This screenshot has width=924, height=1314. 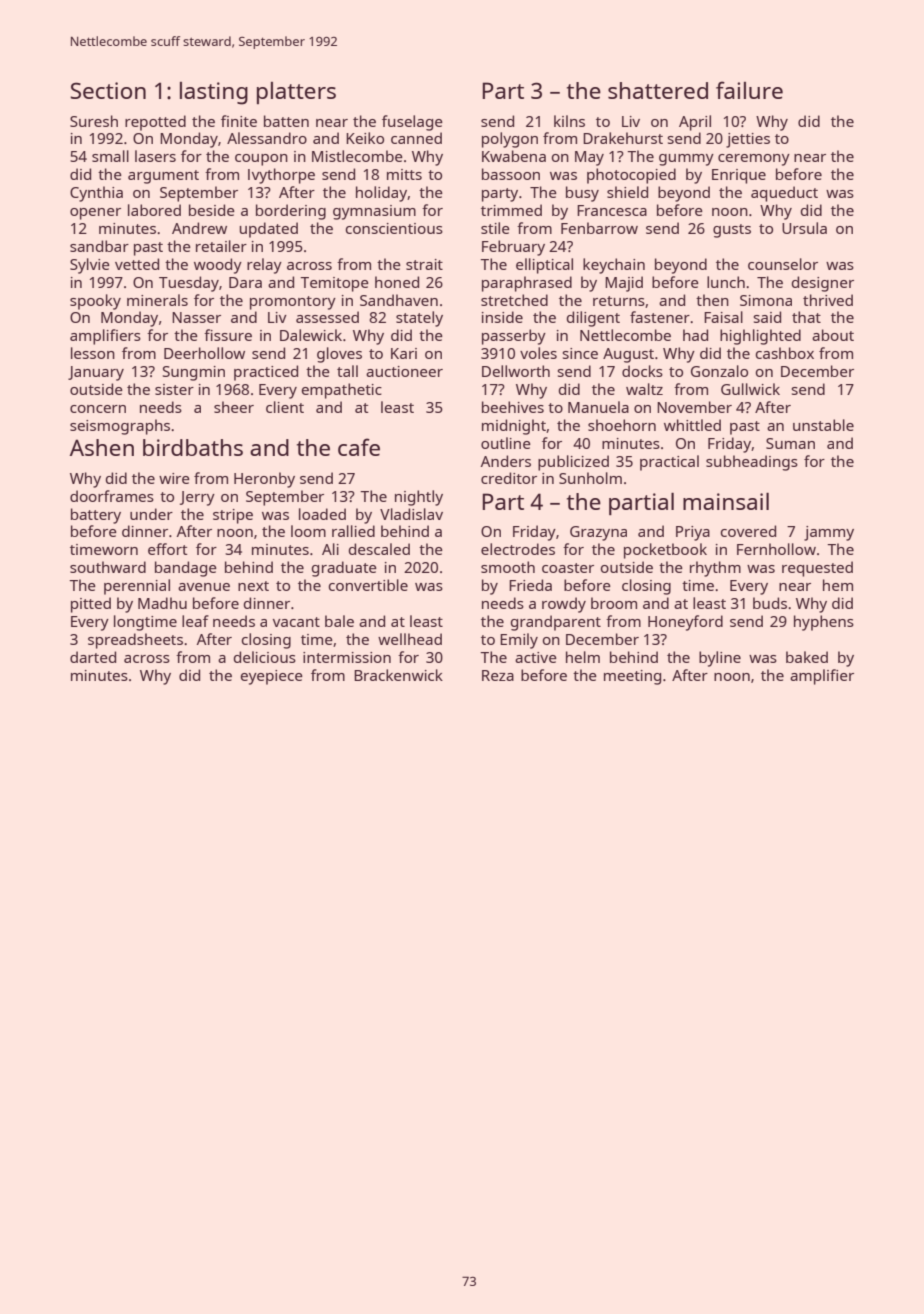 I want to click on gummy, so click(x=686, y=160).
